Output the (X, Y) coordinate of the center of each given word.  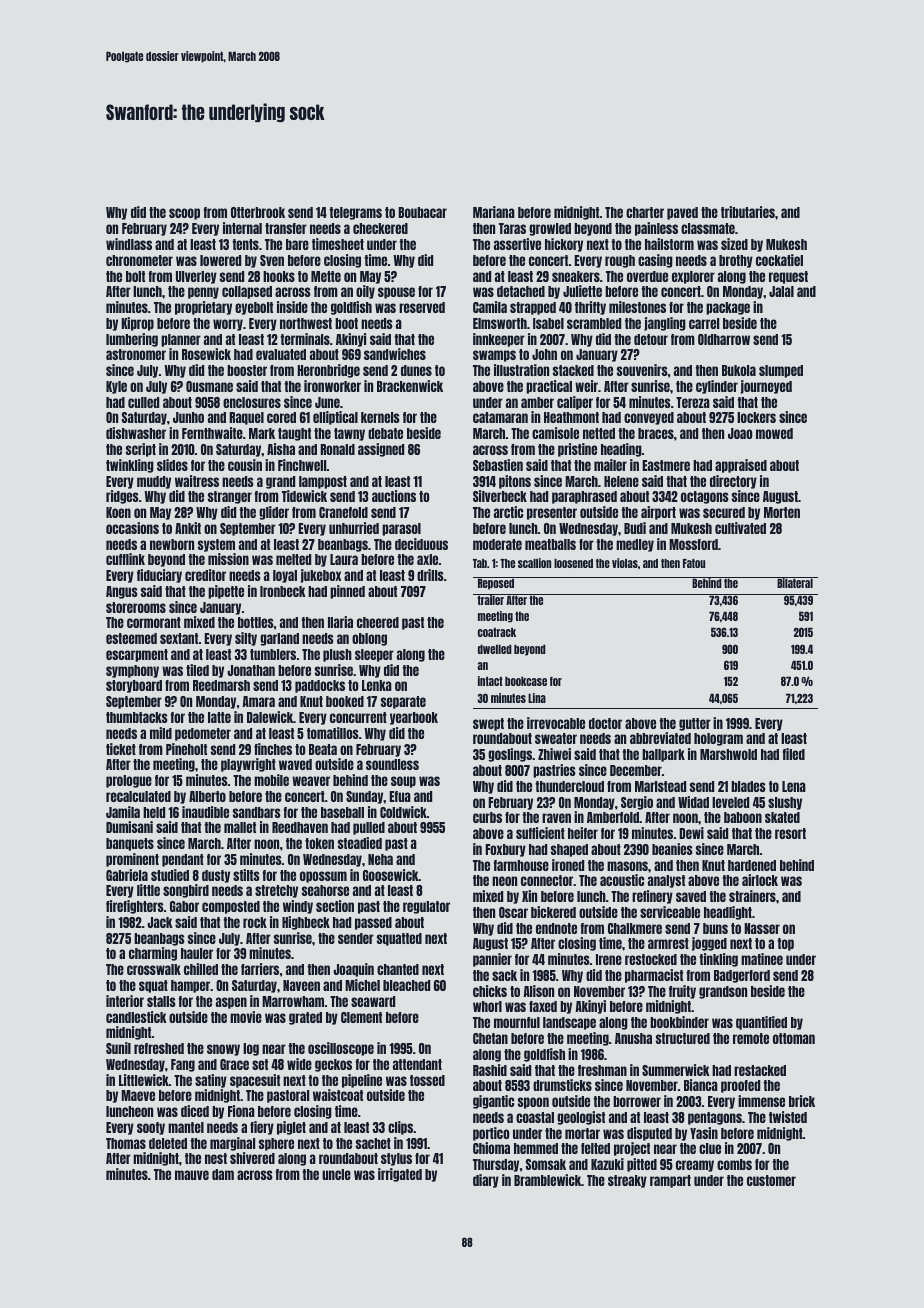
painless (656, 229)
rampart (670, 1181)
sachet (373, 1143)
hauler (197, 953)
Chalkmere (635, 928)
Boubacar (422, 212)
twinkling (130, 466)
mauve (192, 1175)
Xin (529, 896)
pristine (577, 450)
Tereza (693, 402)
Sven (272, 260)
